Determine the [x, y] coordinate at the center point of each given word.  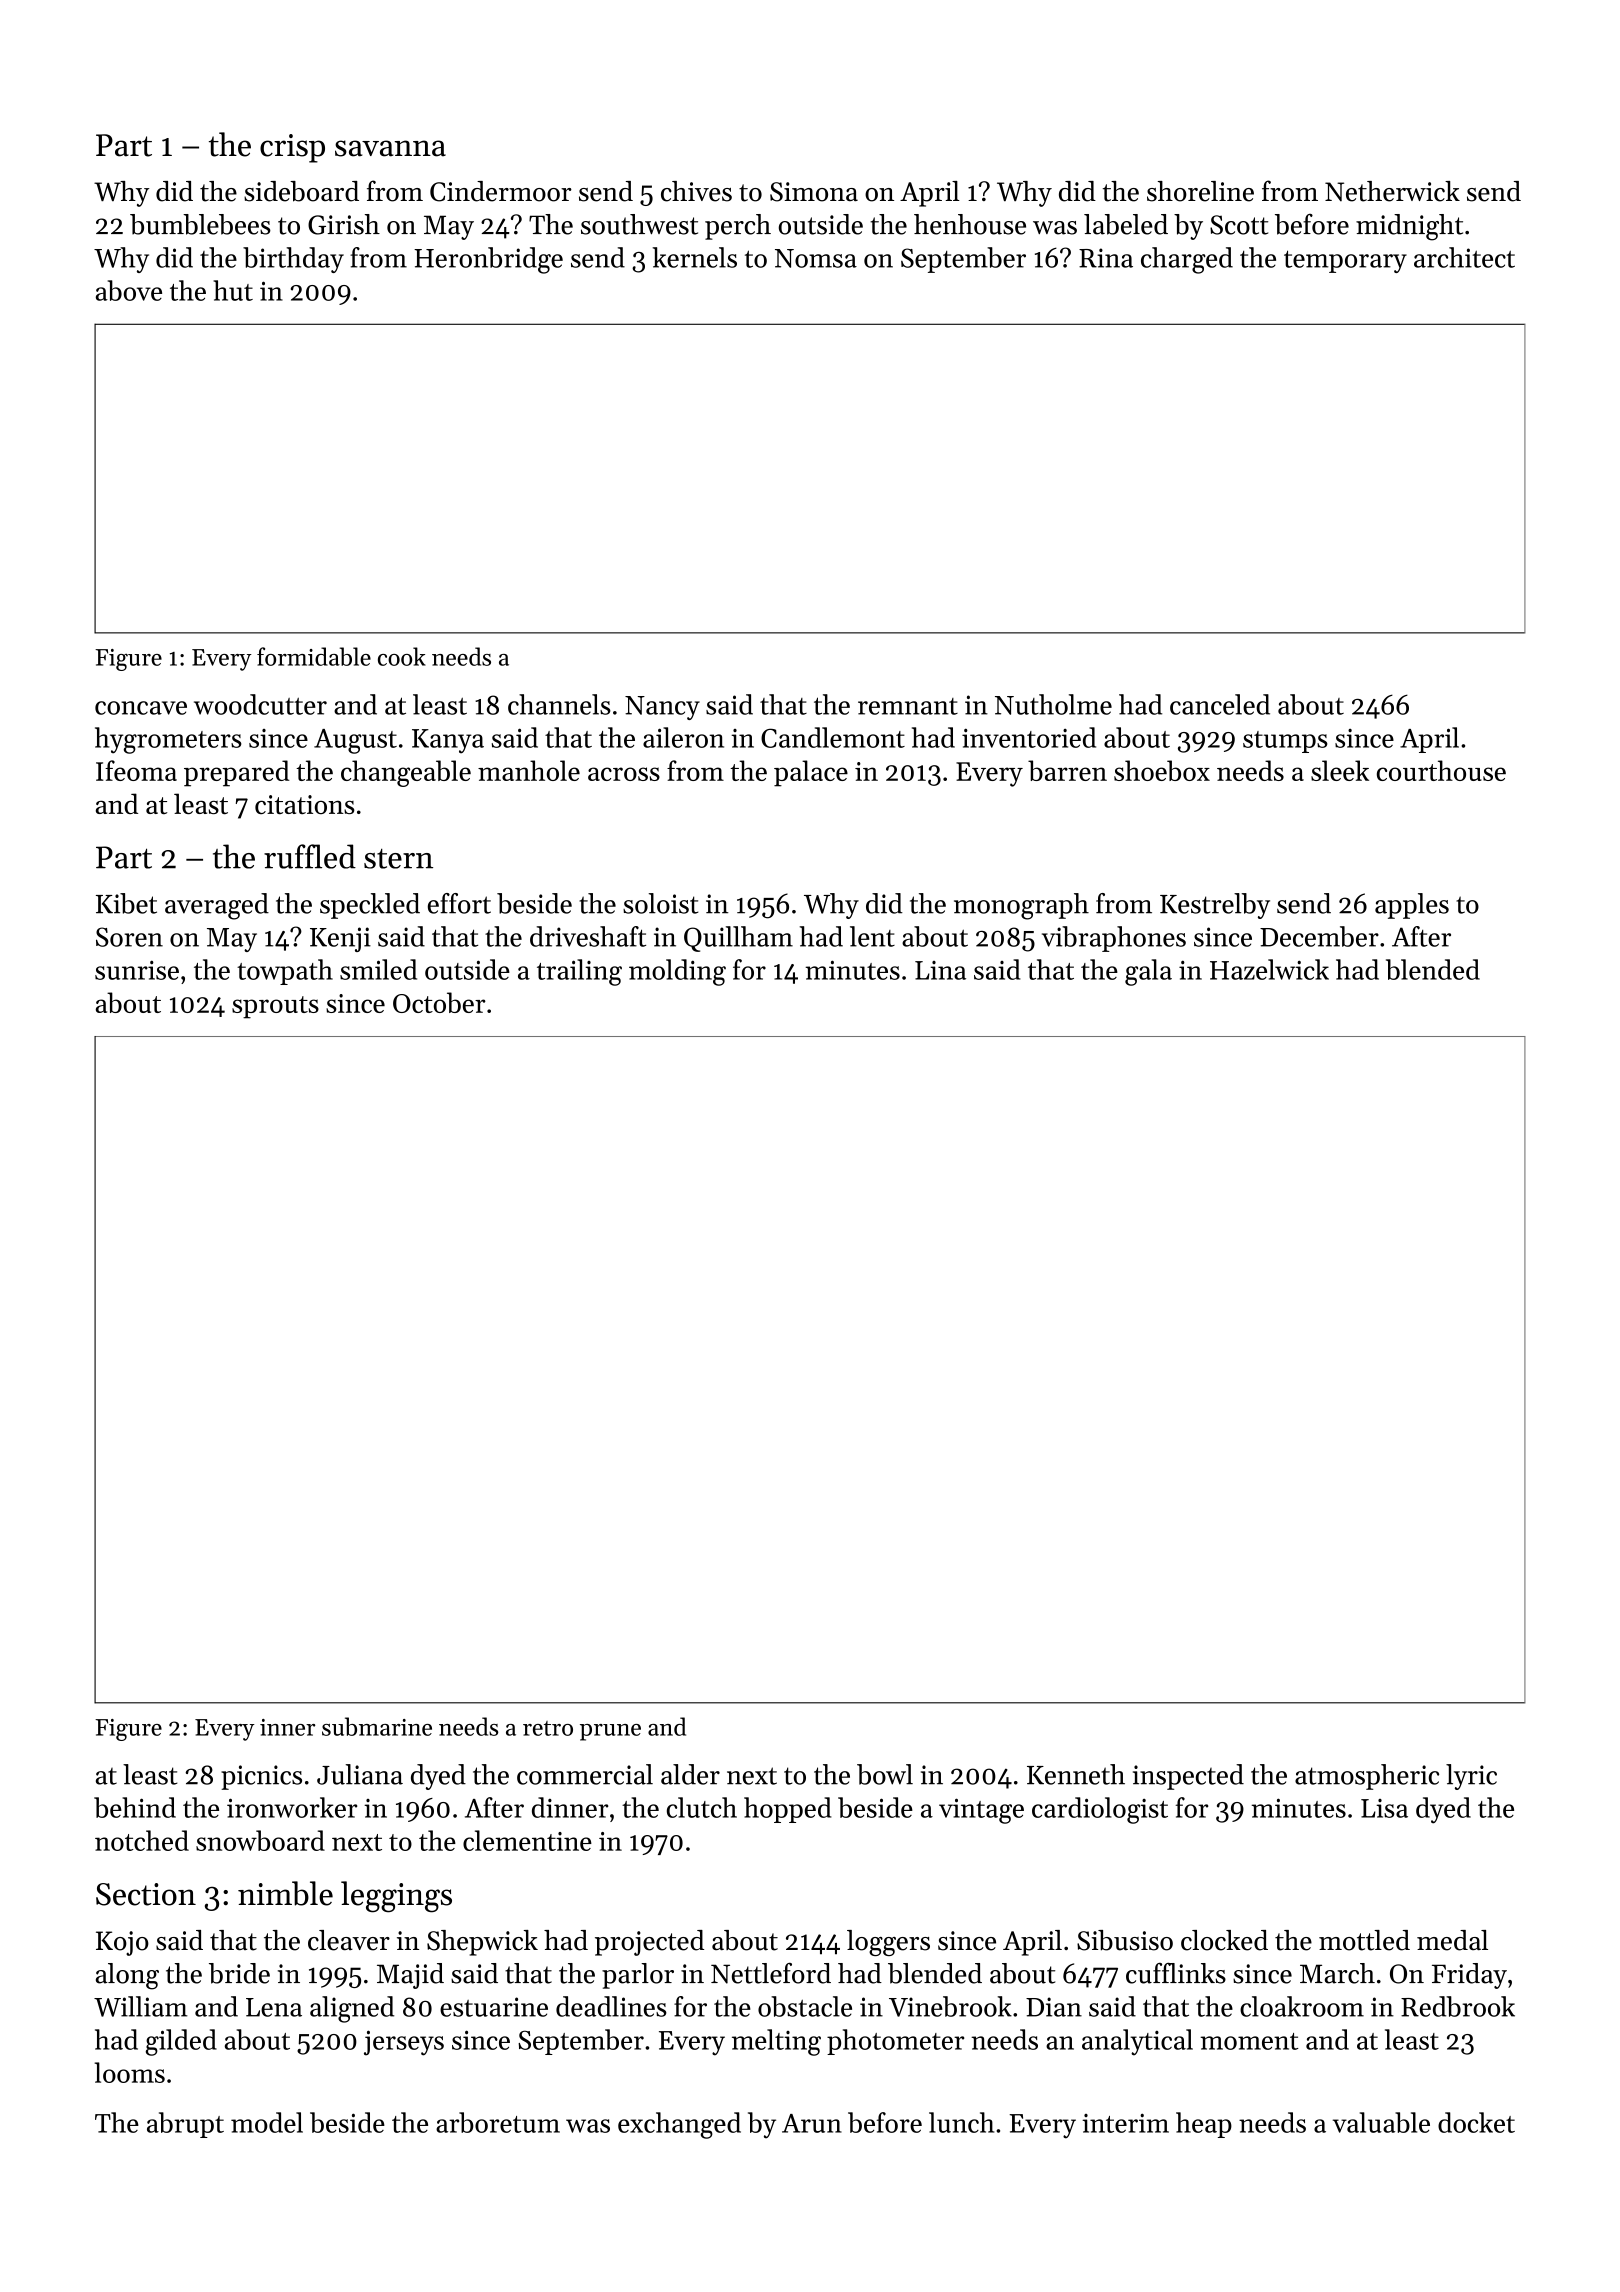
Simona [814, 192]
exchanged [679, 2125]
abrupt [185, 2125]
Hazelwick [1269, 969]
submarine [377, 1726]
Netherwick [1392, 191]
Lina [940, 970]
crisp [292, 148]
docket [1476, 2122]
